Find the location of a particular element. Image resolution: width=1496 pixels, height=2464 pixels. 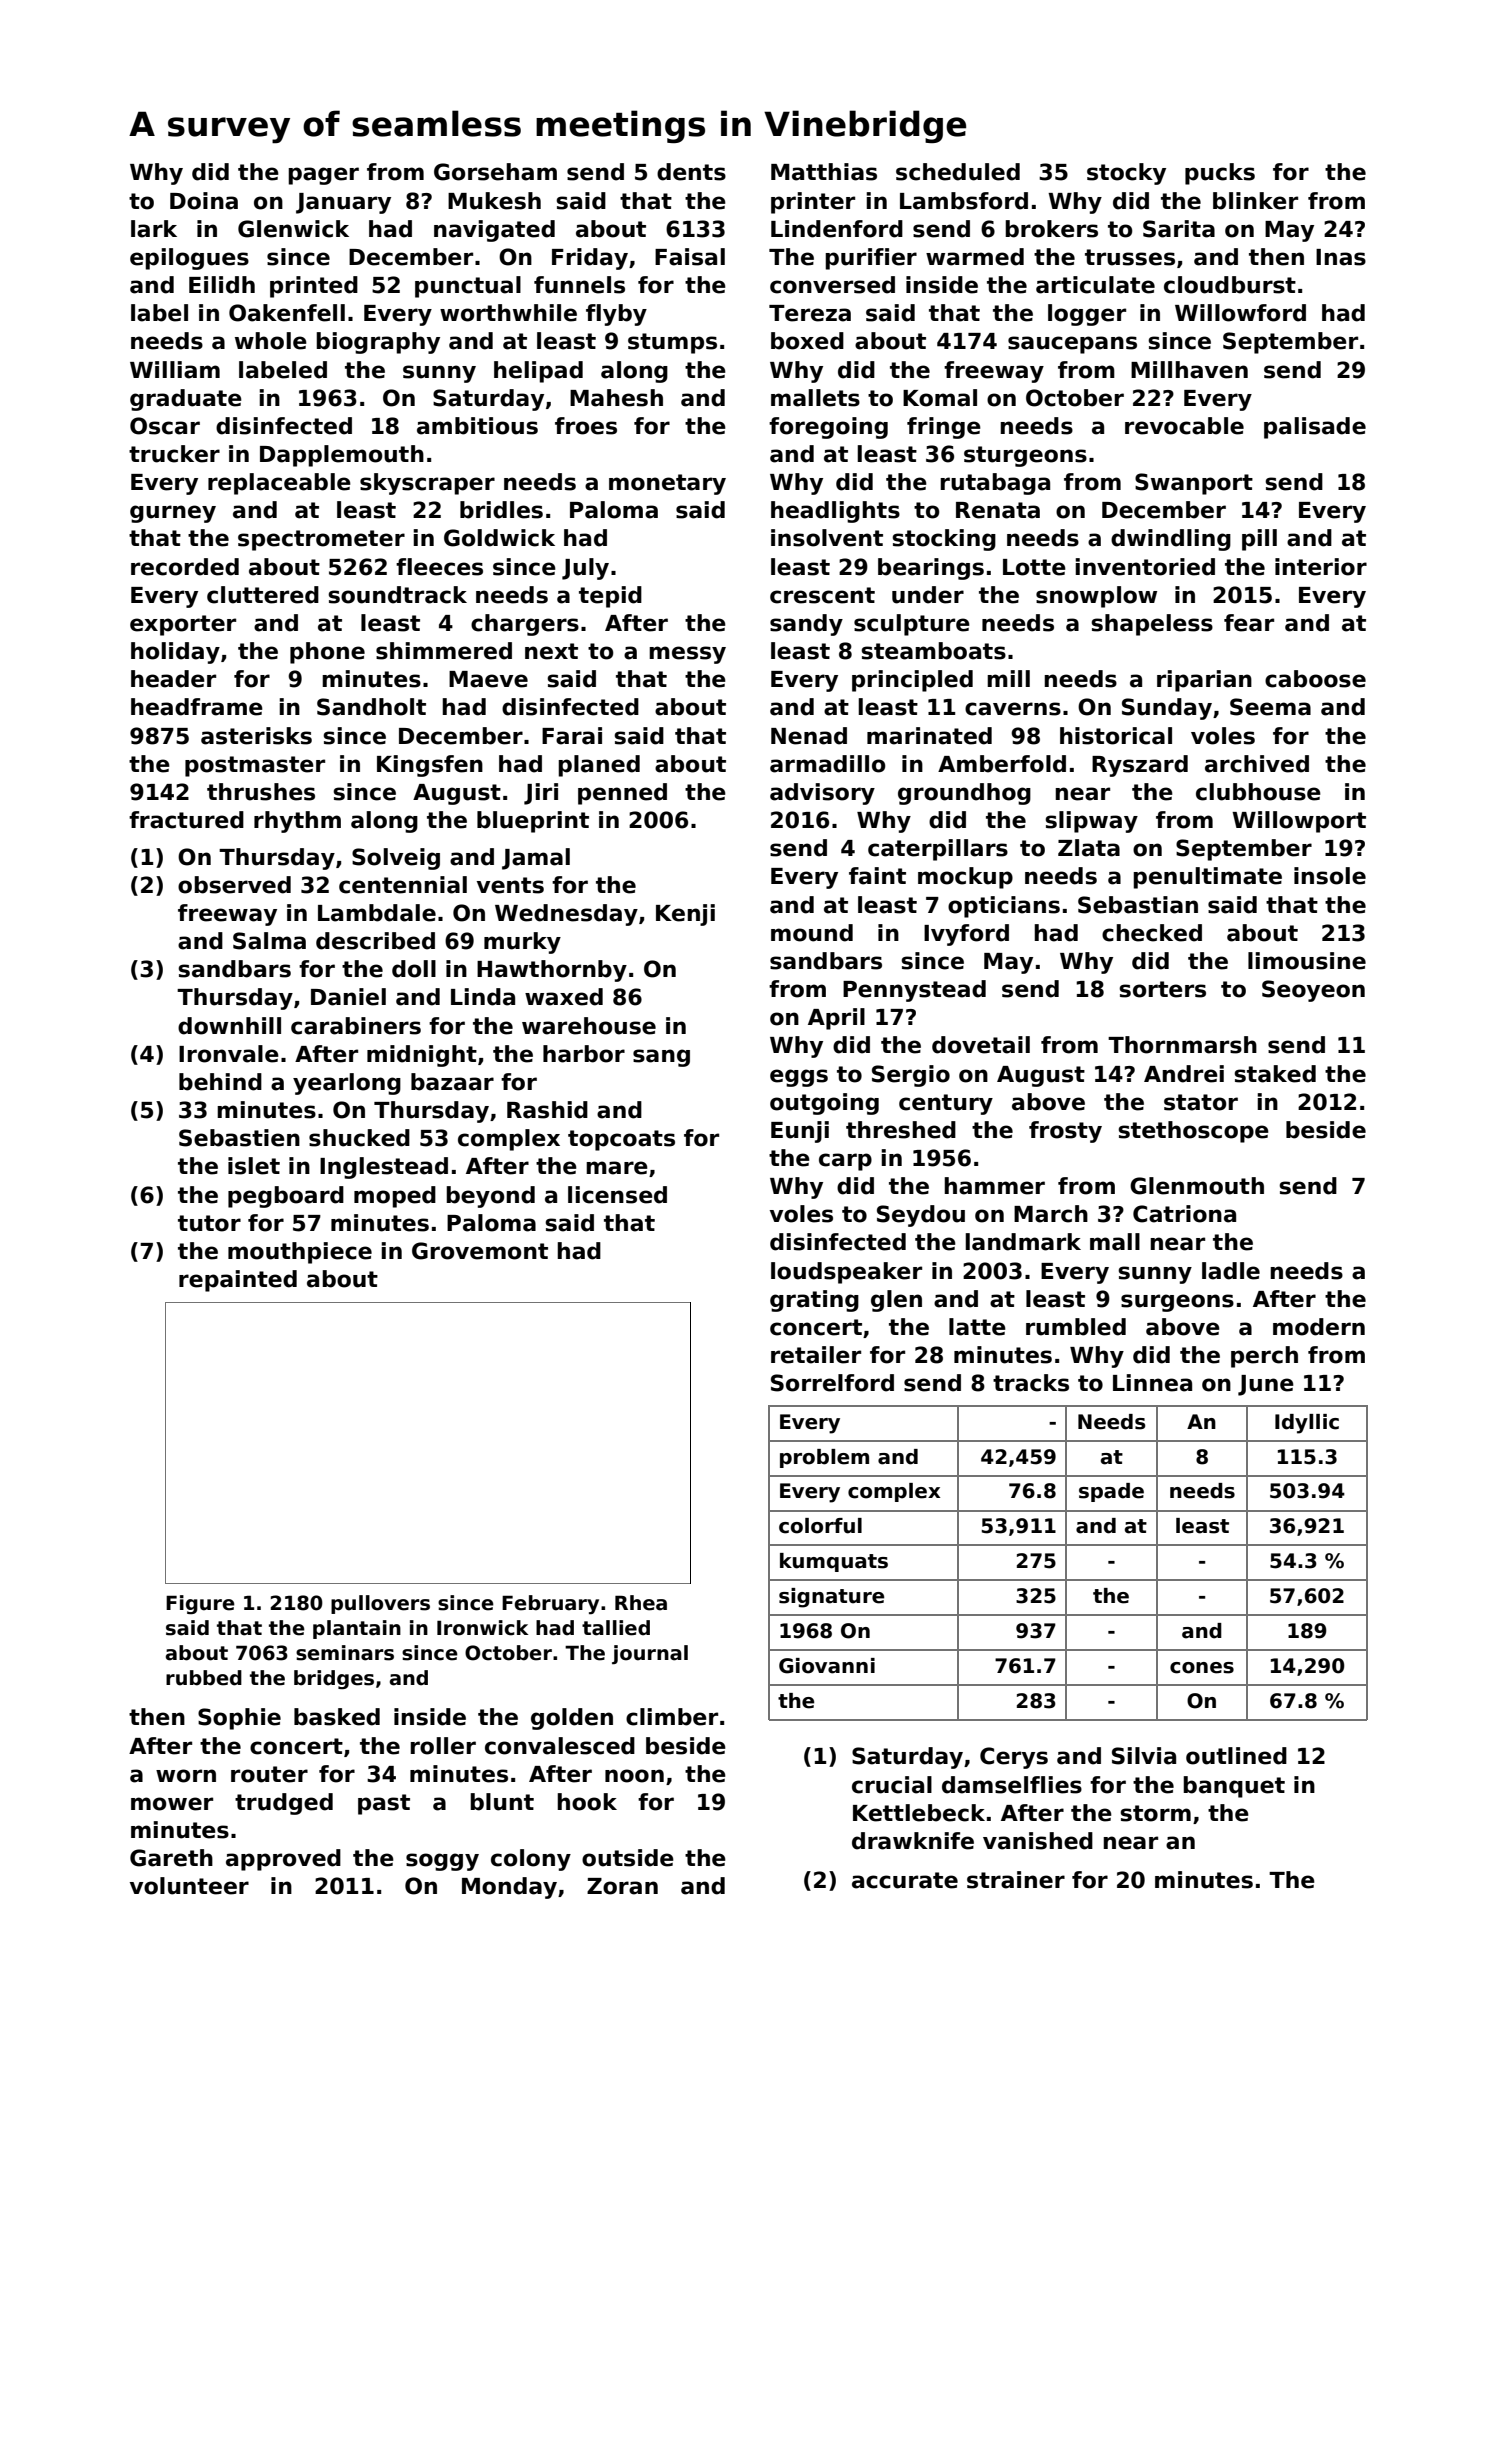

dents is located at coordinates (691, 172).
